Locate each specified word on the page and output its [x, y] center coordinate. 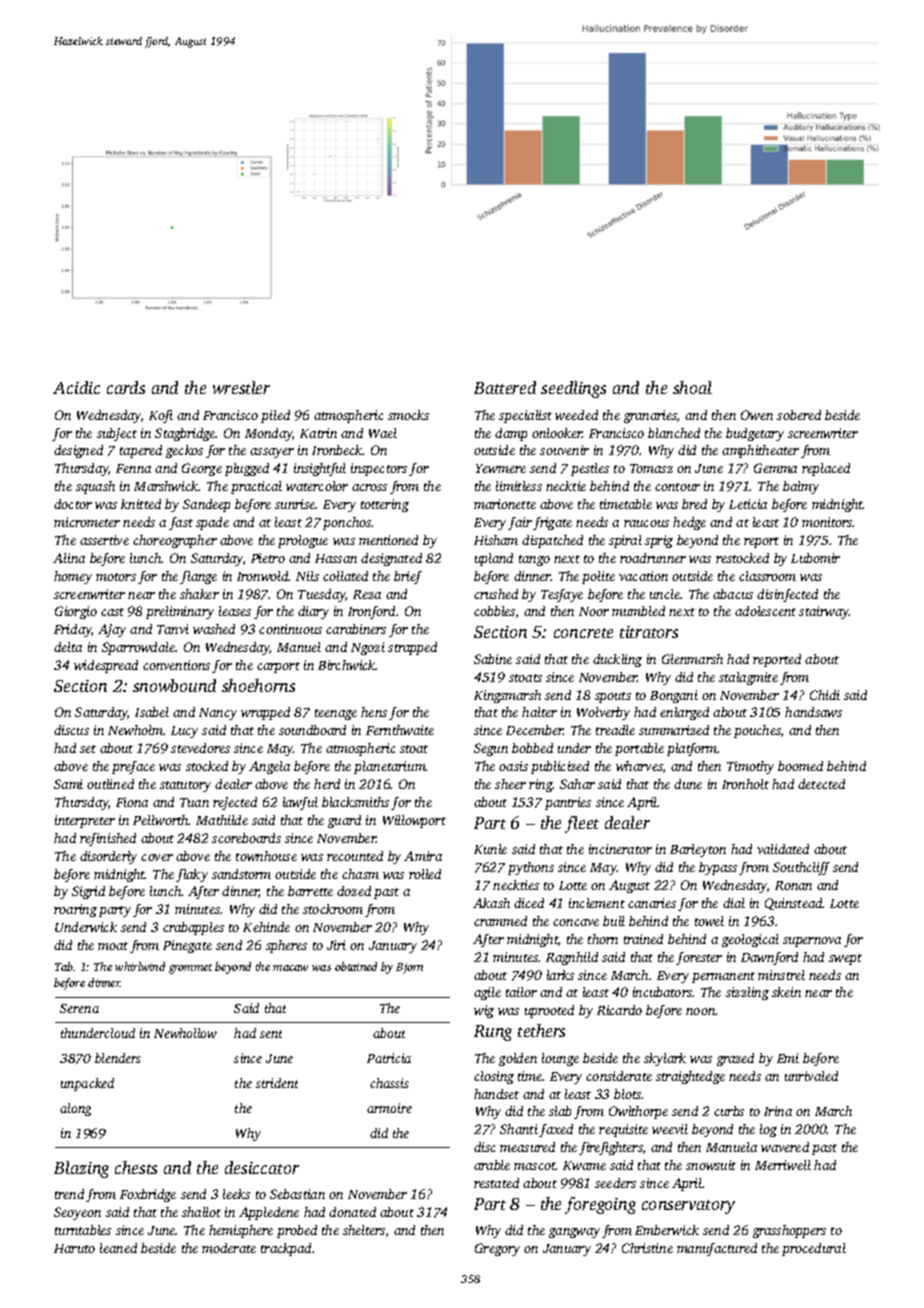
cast [112, 612]
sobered [799, 415]
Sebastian [297, 1194]
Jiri [336, 945]
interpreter [85, 821]
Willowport [414, 821]
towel [709, 921]
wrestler [241, 387]
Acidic [76, 387]
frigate [552, 523]
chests [136, 1167]
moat [113, 946]
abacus [733, 594]
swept [845, 959]
